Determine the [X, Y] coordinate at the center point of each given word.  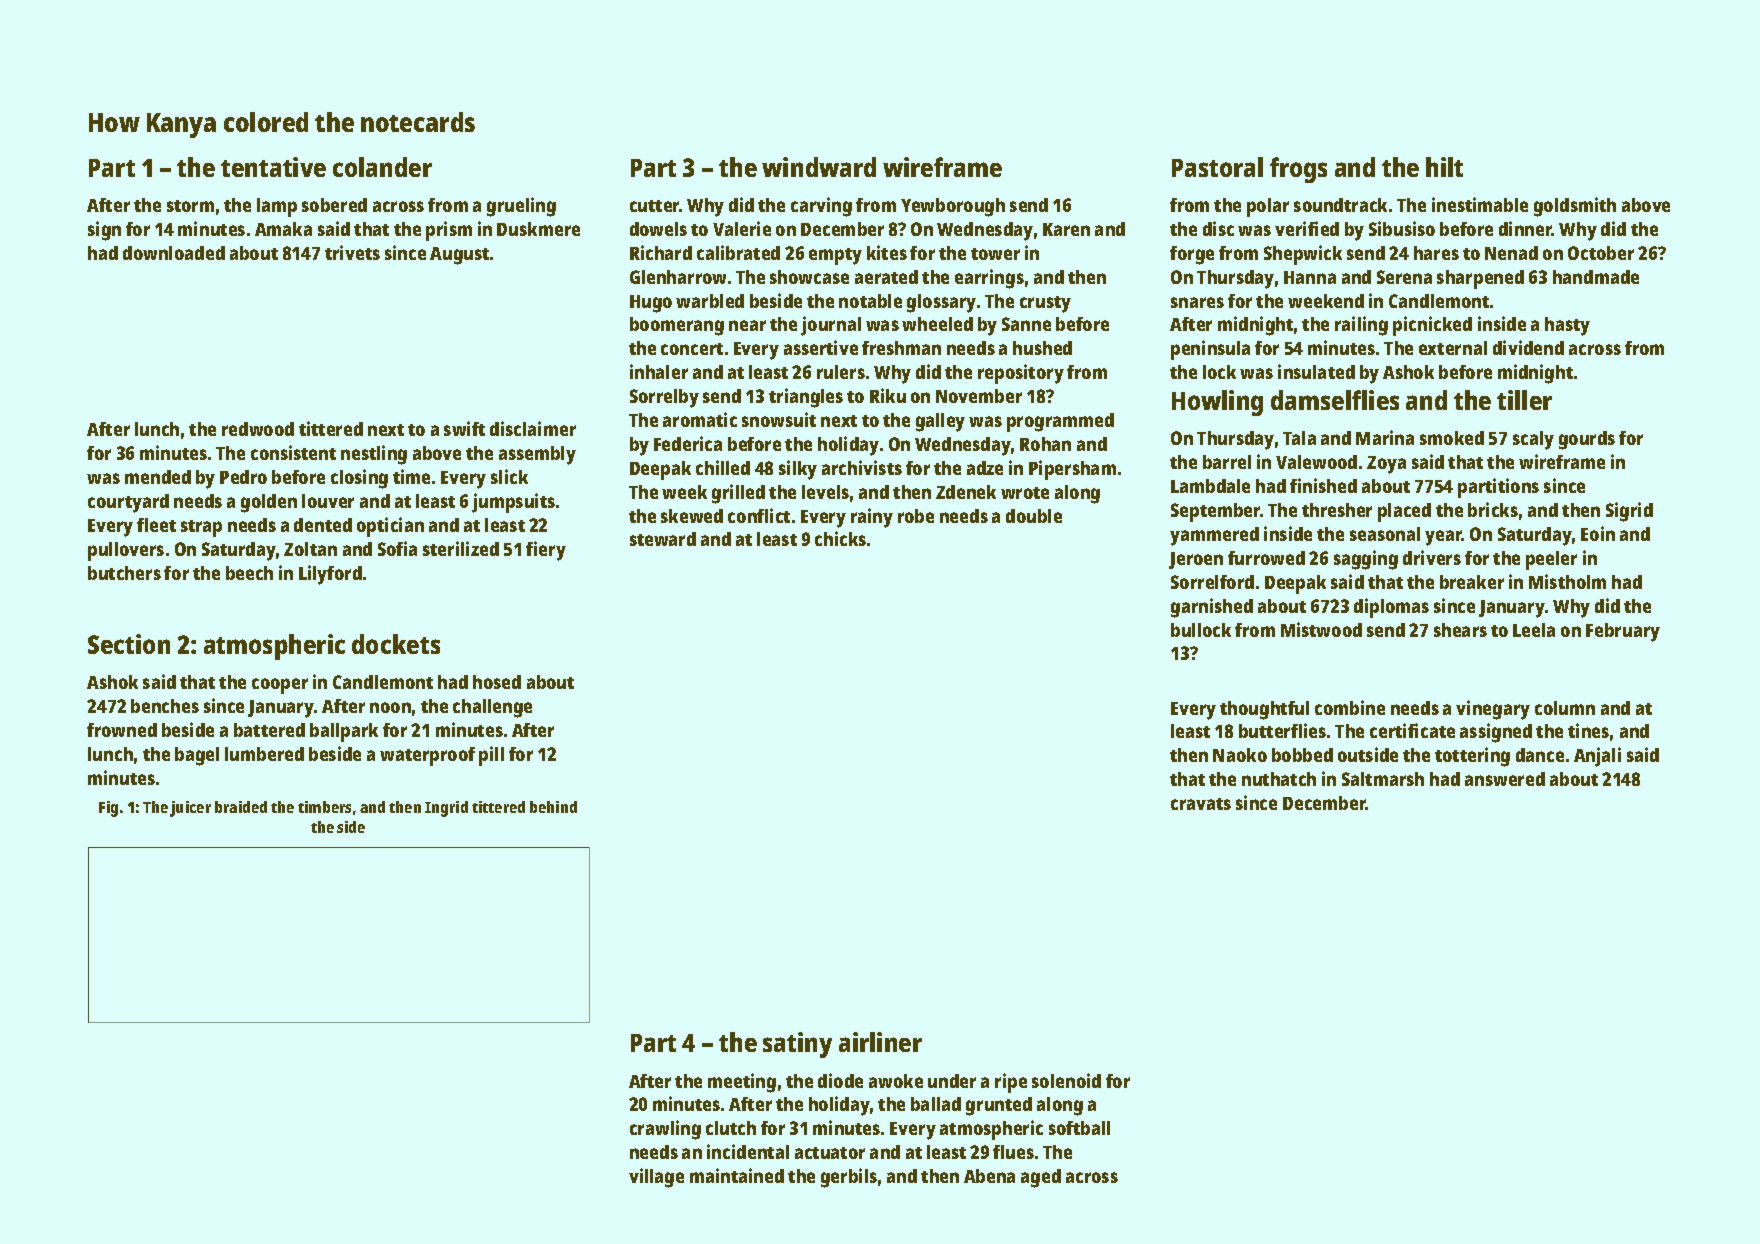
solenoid [1066, 1080]
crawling [665, 1130]
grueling [521, 207]
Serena [1404, 277]
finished [1323, 485]
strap [201, 528]
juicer [190, 809]
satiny [797, 1045]
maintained [737, 1175]
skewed [692, 516]
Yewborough [953, 207]
